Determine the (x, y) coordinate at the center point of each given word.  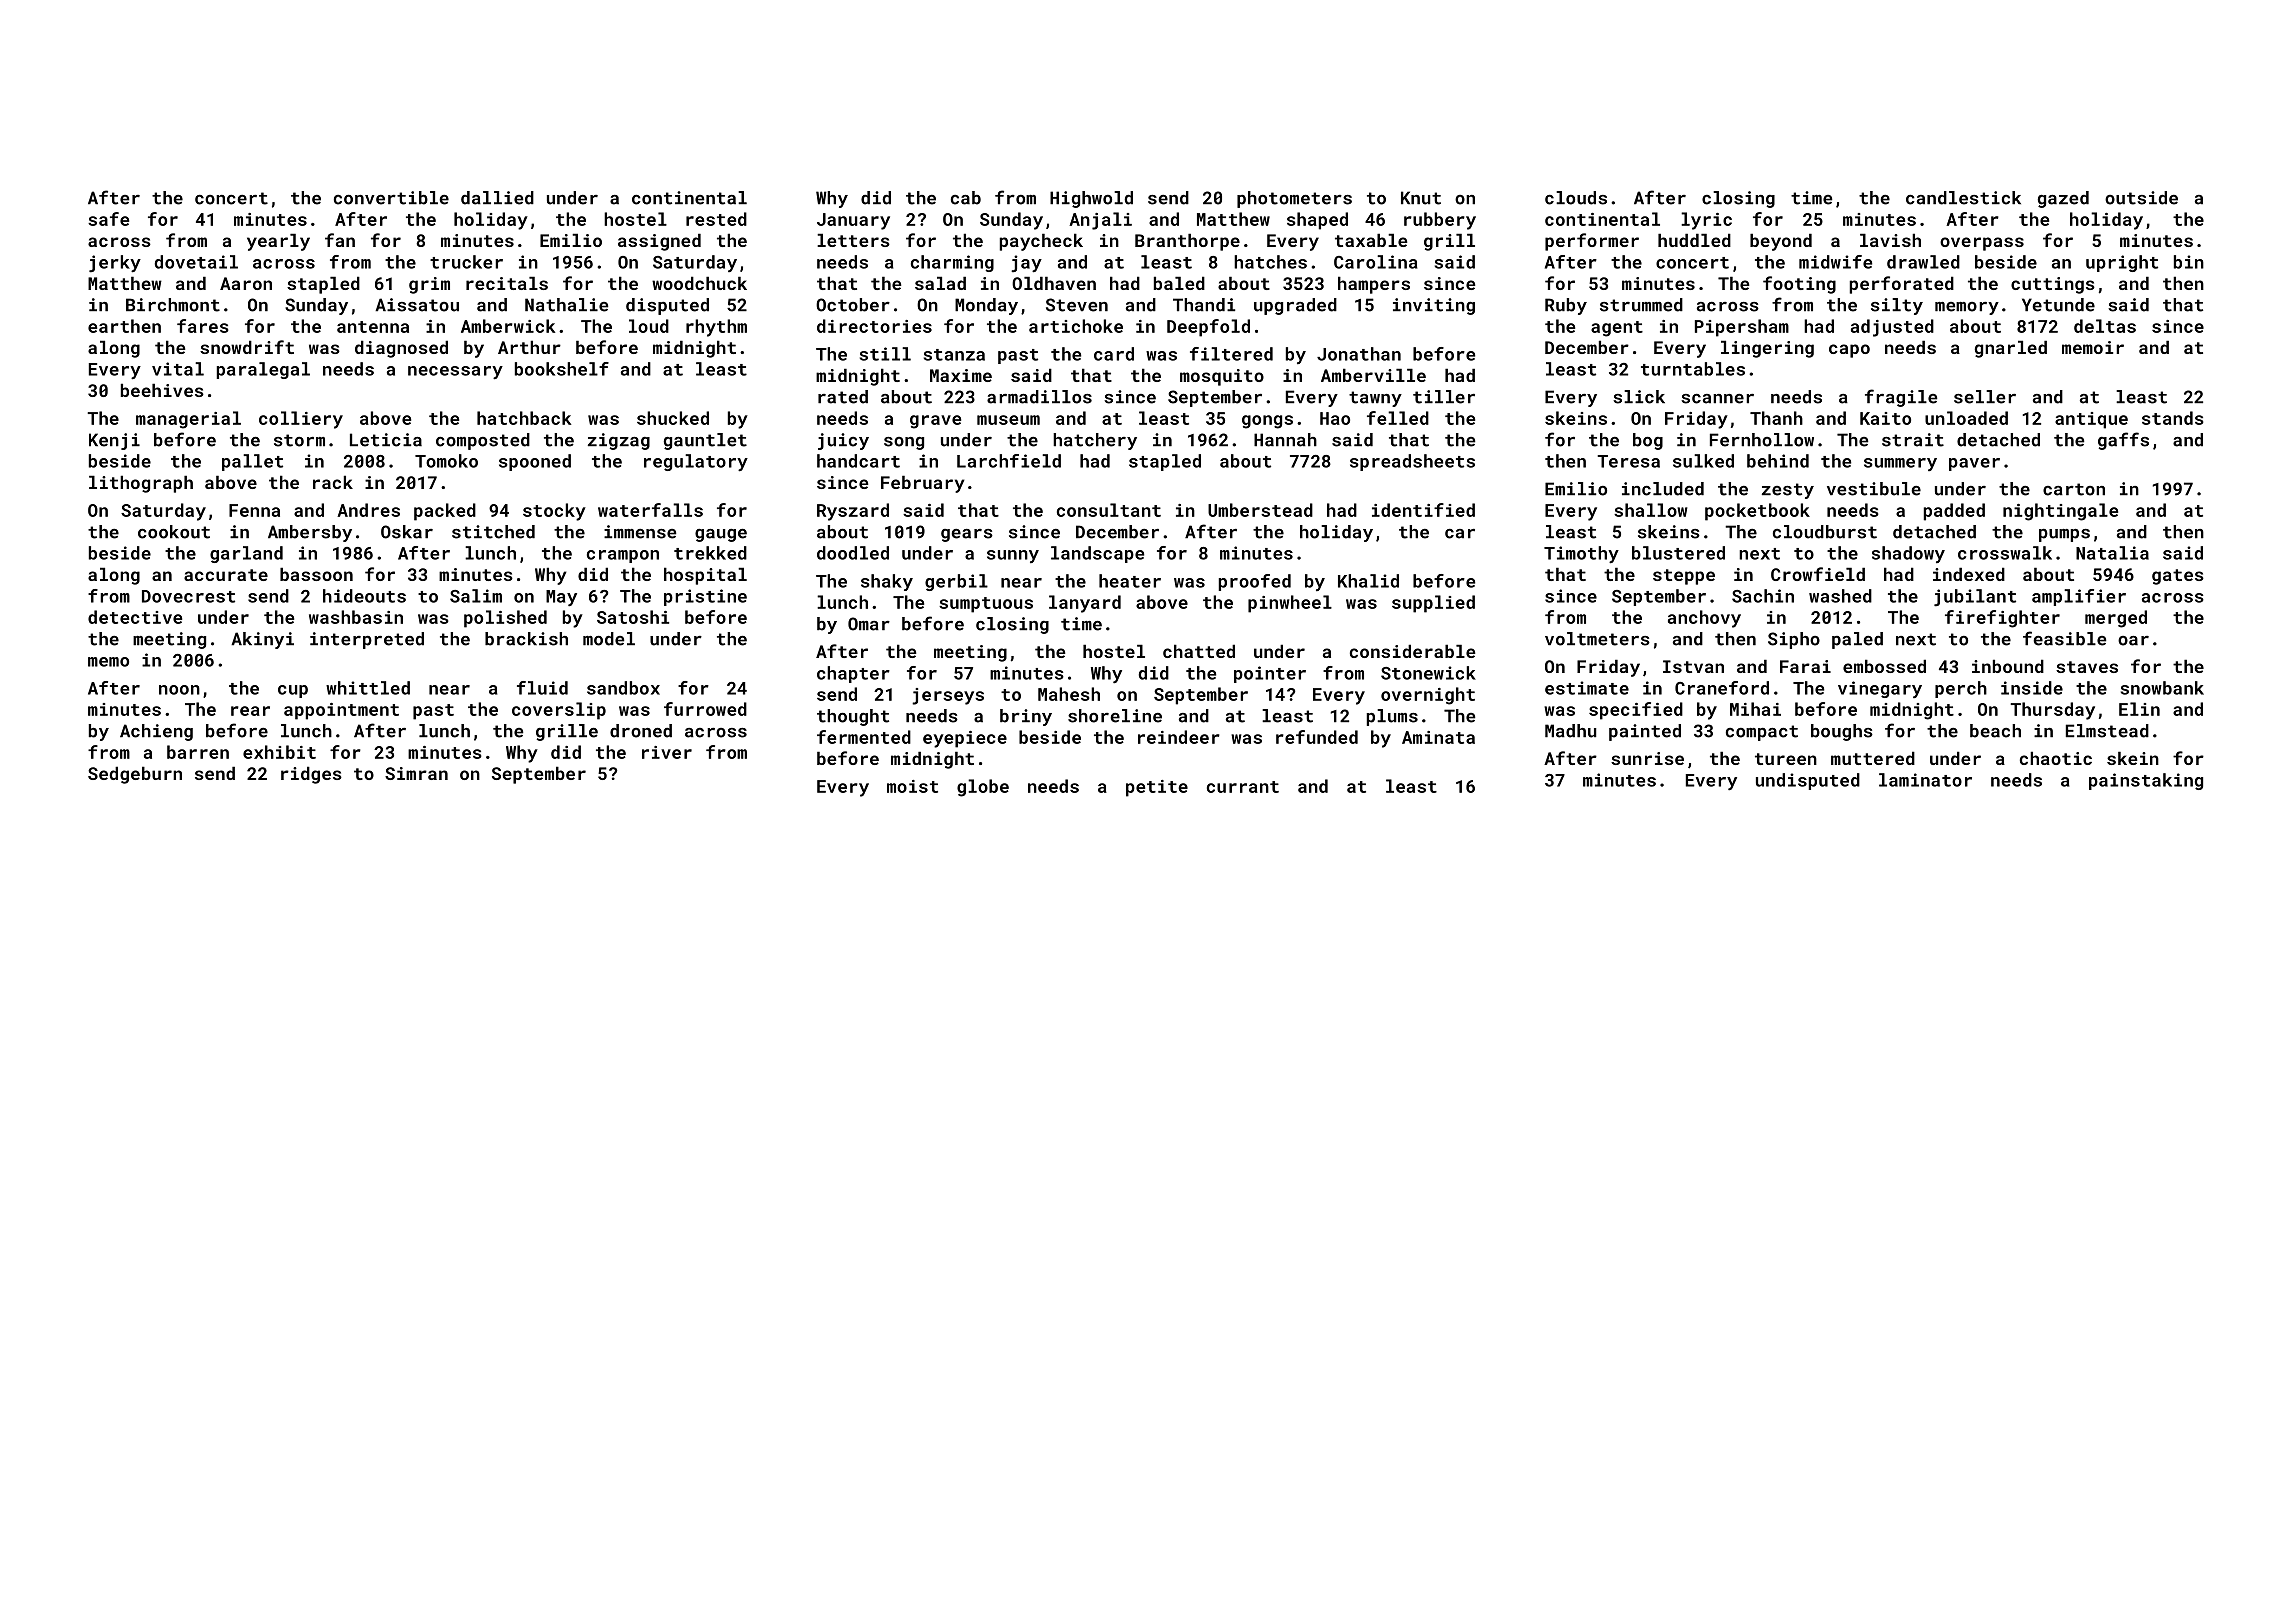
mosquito (1222, 377)
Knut (1421, 198)
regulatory (696, 463)
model (609, 639)
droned (641, 731)
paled (1857, 640)
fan (340, 240)
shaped (1317, 221)
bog (1648, 441)
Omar (869, 624)
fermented (864, 737)
